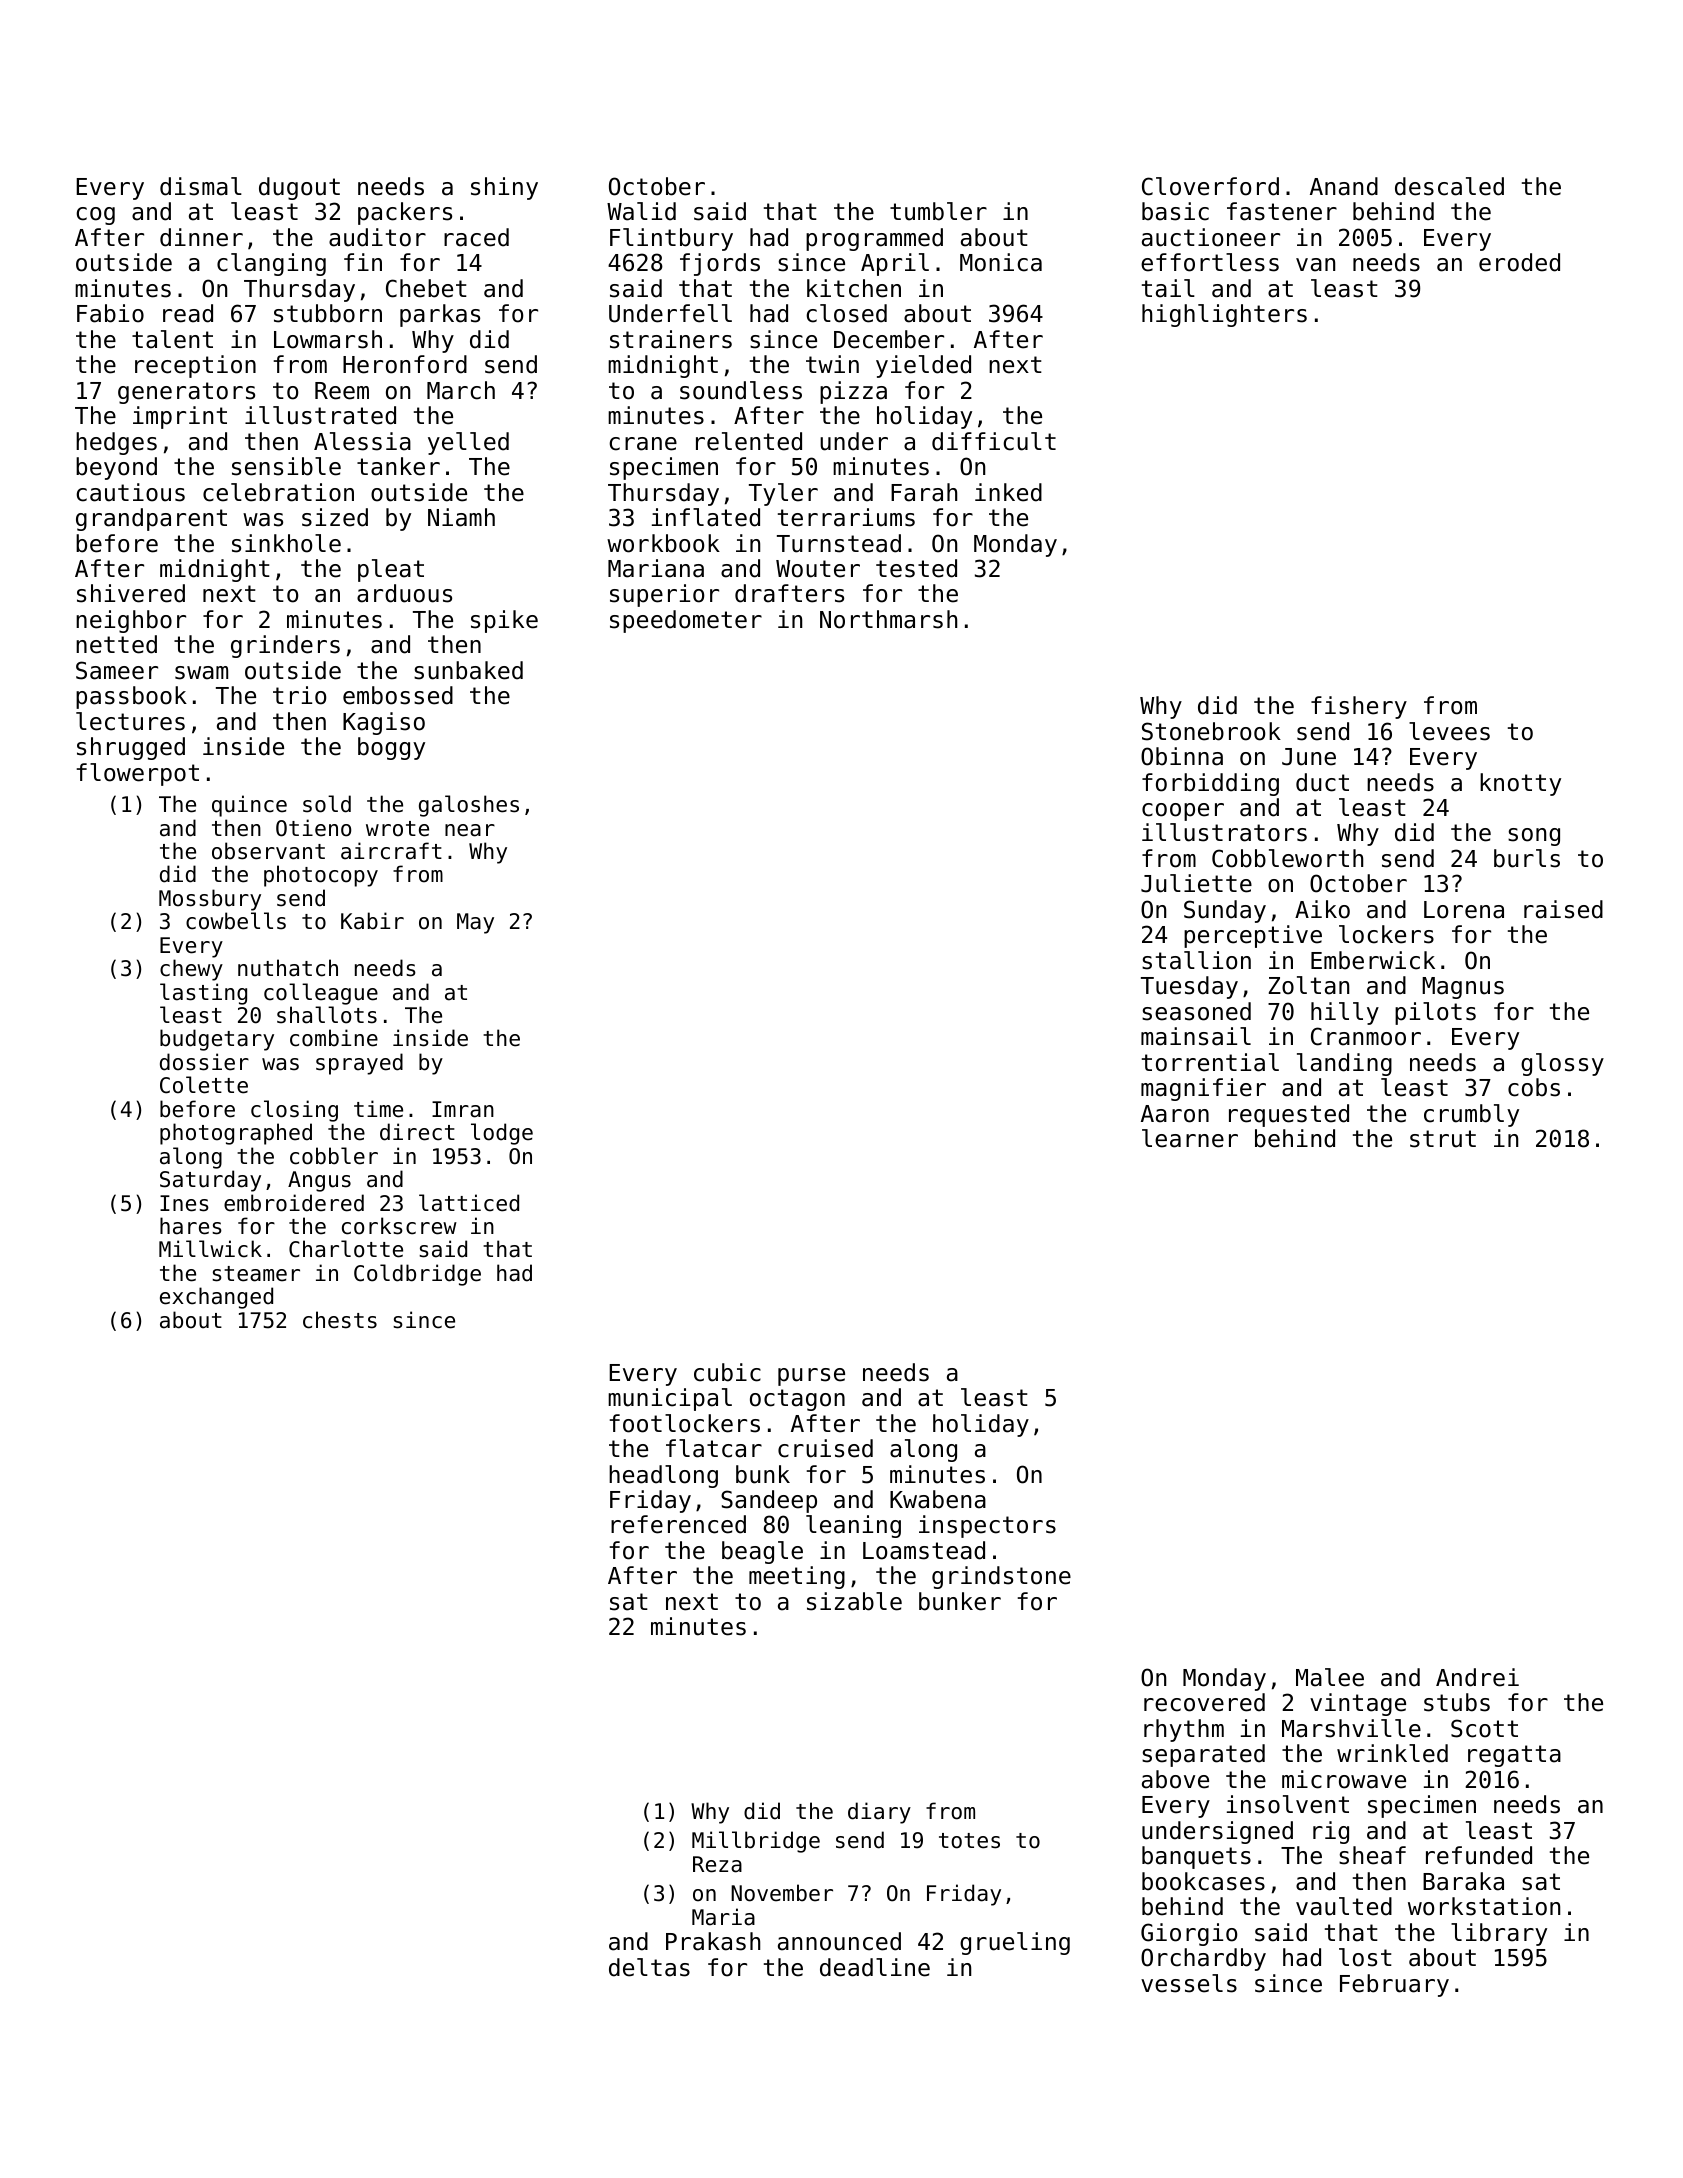  Describe the element at coordinates (717, 1864) in the screenshot. I see `Reza` at that location.
